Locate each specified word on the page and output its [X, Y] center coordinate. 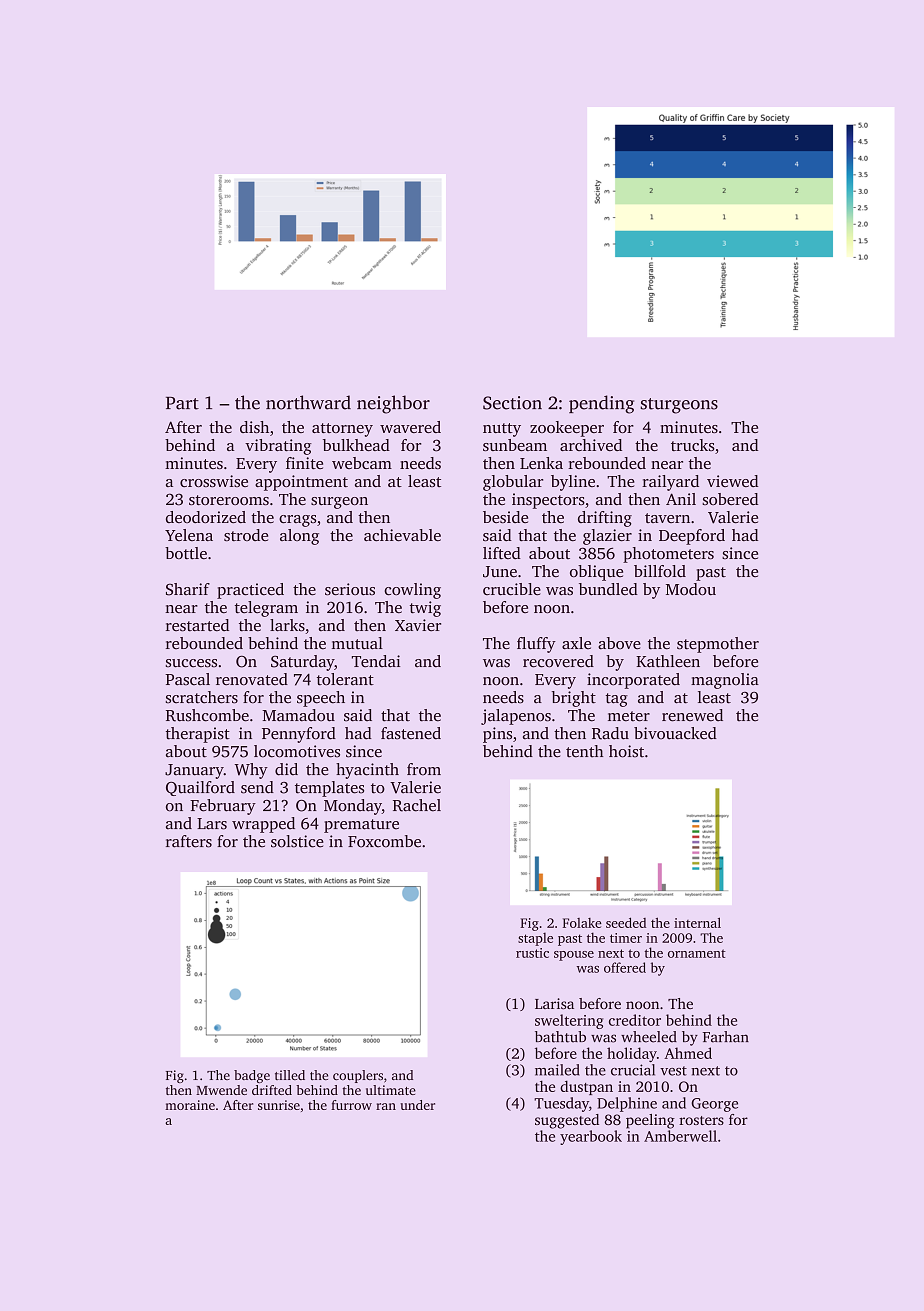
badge [252, 1076]
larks [287, 625]
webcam [362, 463]
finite [304, 463]
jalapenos [516, 717]
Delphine [627, 1104]
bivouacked [675, 733]
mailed [557, 1070]
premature [361, 826]
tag [616, 700]
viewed [732, 481]
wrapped [263, 825]
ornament [697, 953]
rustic [532, 953]
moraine [190, 1105]
